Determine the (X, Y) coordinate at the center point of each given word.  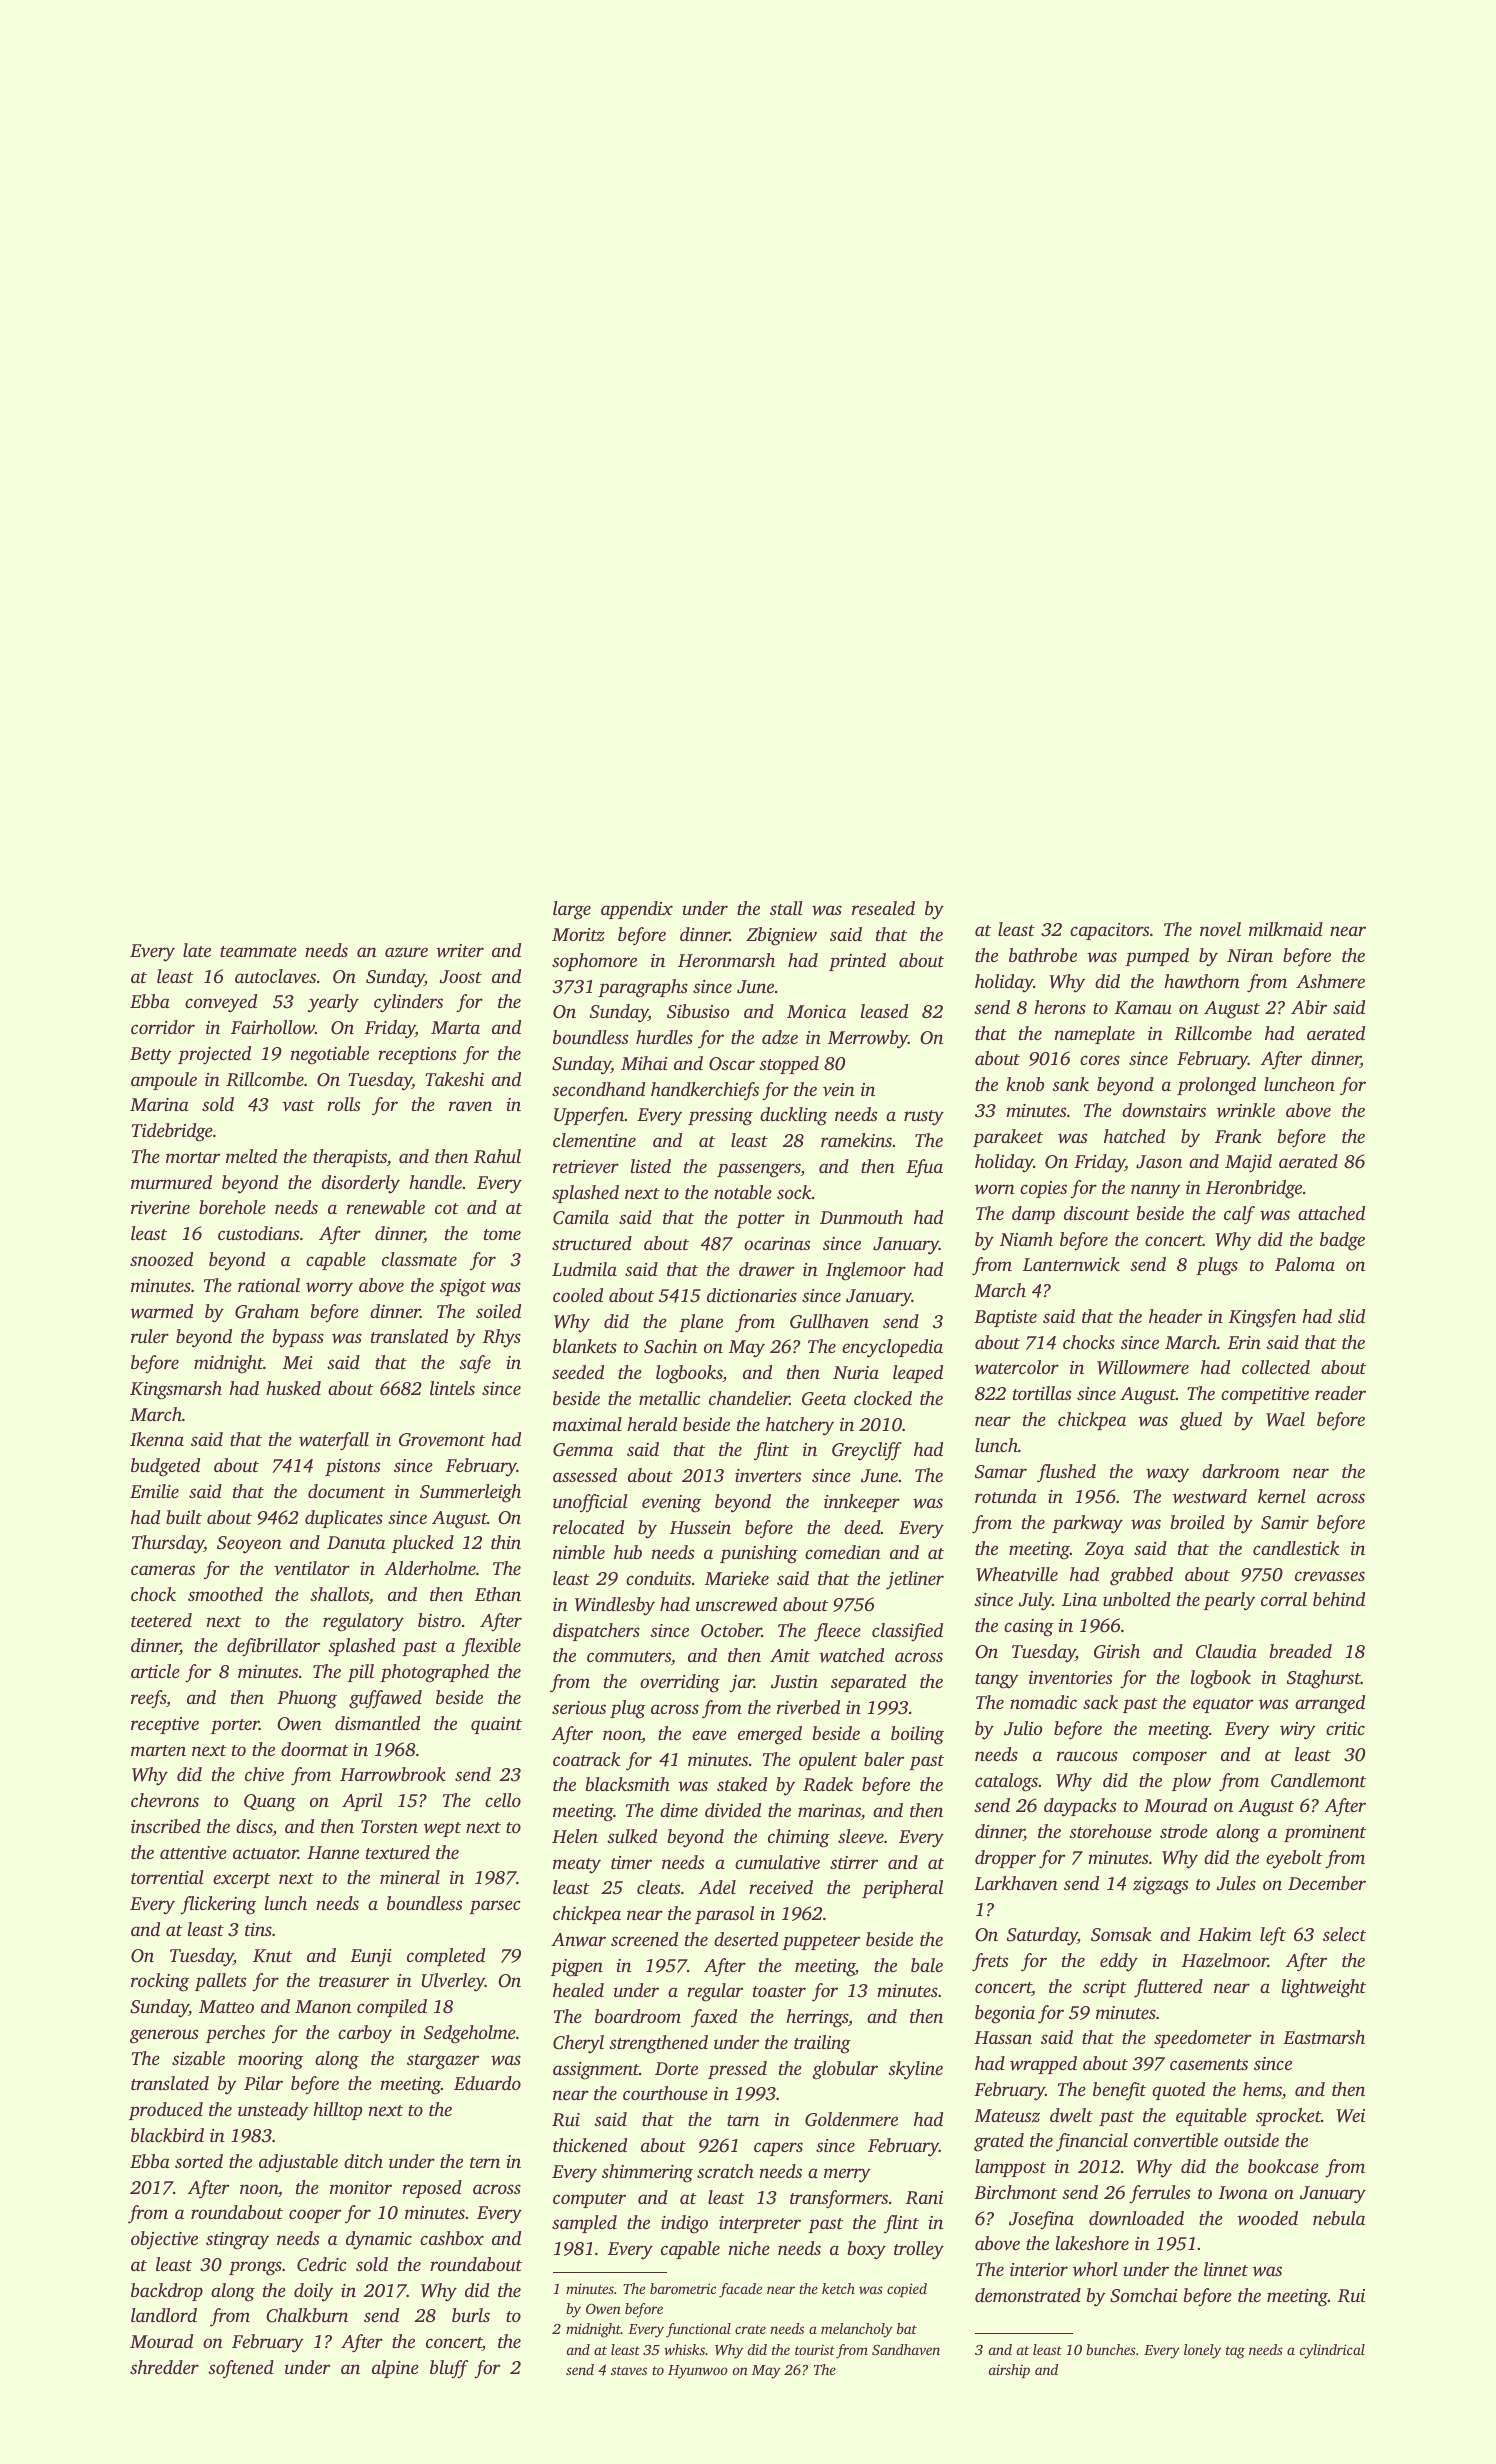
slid (1351, 1316)
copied (907, 2290)
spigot (463, 1288)
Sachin (670, 1346)
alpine (395, 2369)
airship (1009, 2371)
